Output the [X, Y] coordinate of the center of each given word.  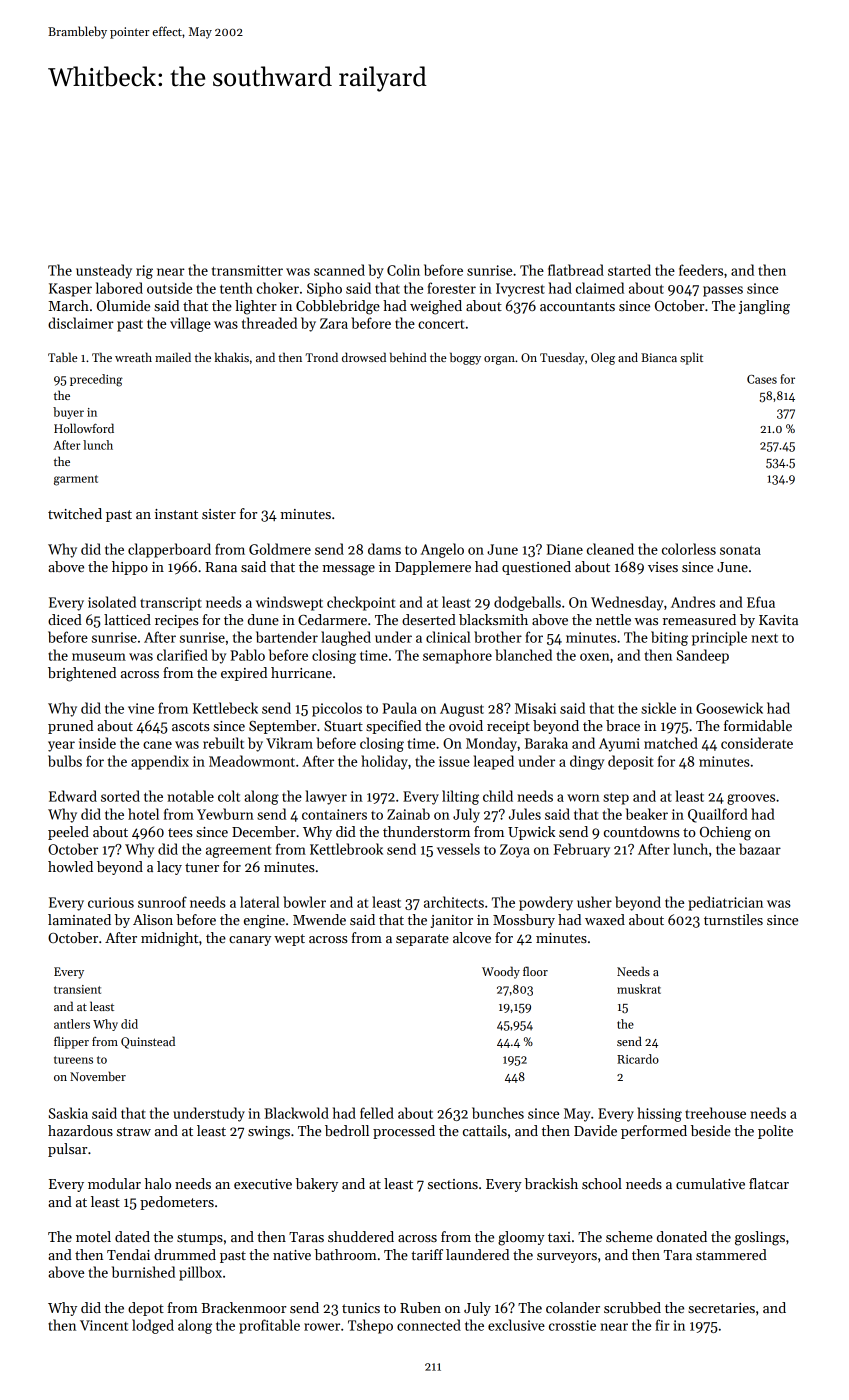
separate [422, 940]
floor [535, 971]
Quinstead [148, 1042]
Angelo [442, 550]
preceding [96, 380]
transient [77, 989]
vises [663, 567]
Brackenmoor [243, 1307]
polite [775, 1132]
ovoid [466, 725]
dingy [587, 762]
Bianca [659, 357]
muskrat [639, 989]
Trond [321, 357]
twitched [75, 513]
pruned [70, 727]
